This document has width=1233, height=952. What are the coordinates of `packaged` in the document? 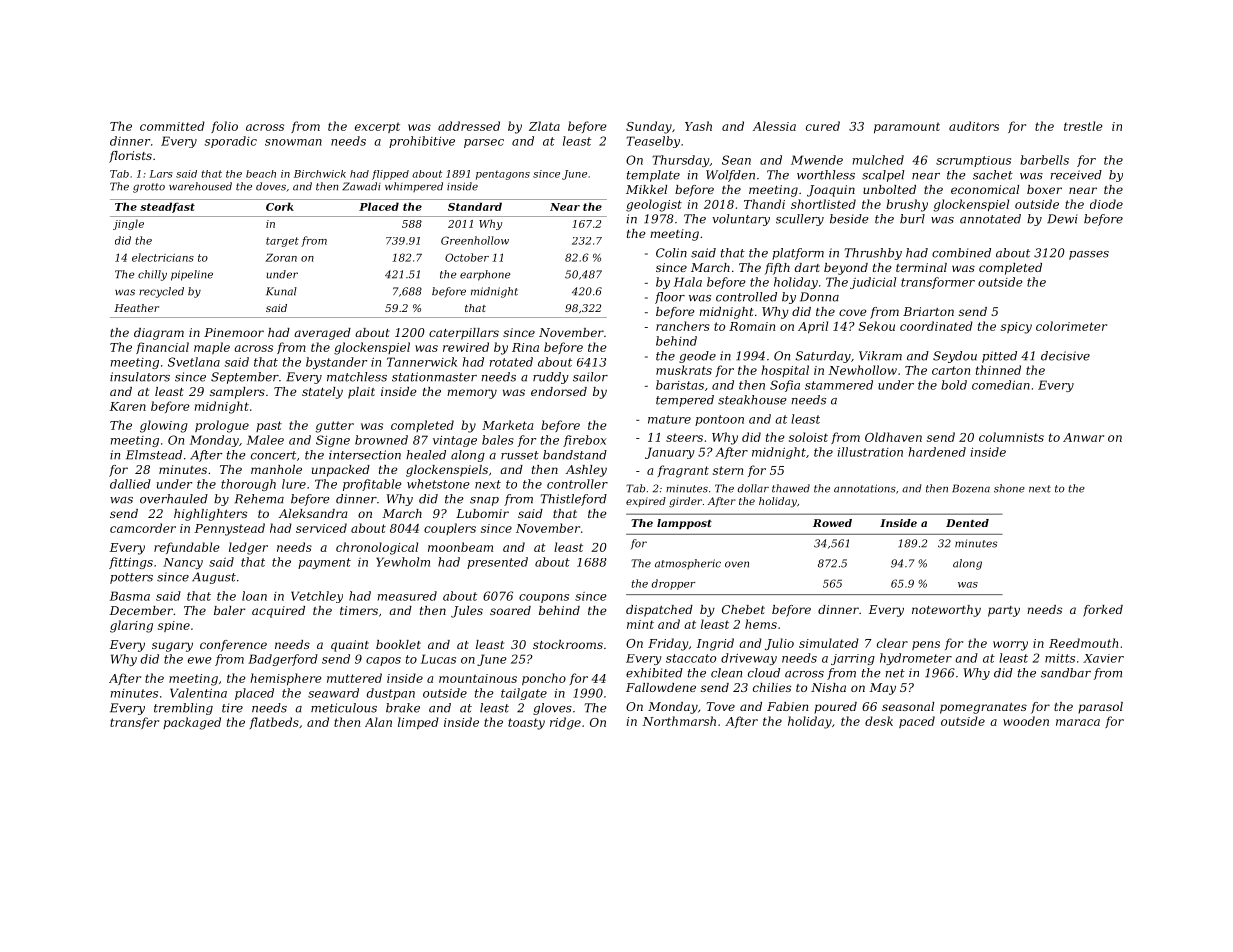 It's located at (192, 723).
